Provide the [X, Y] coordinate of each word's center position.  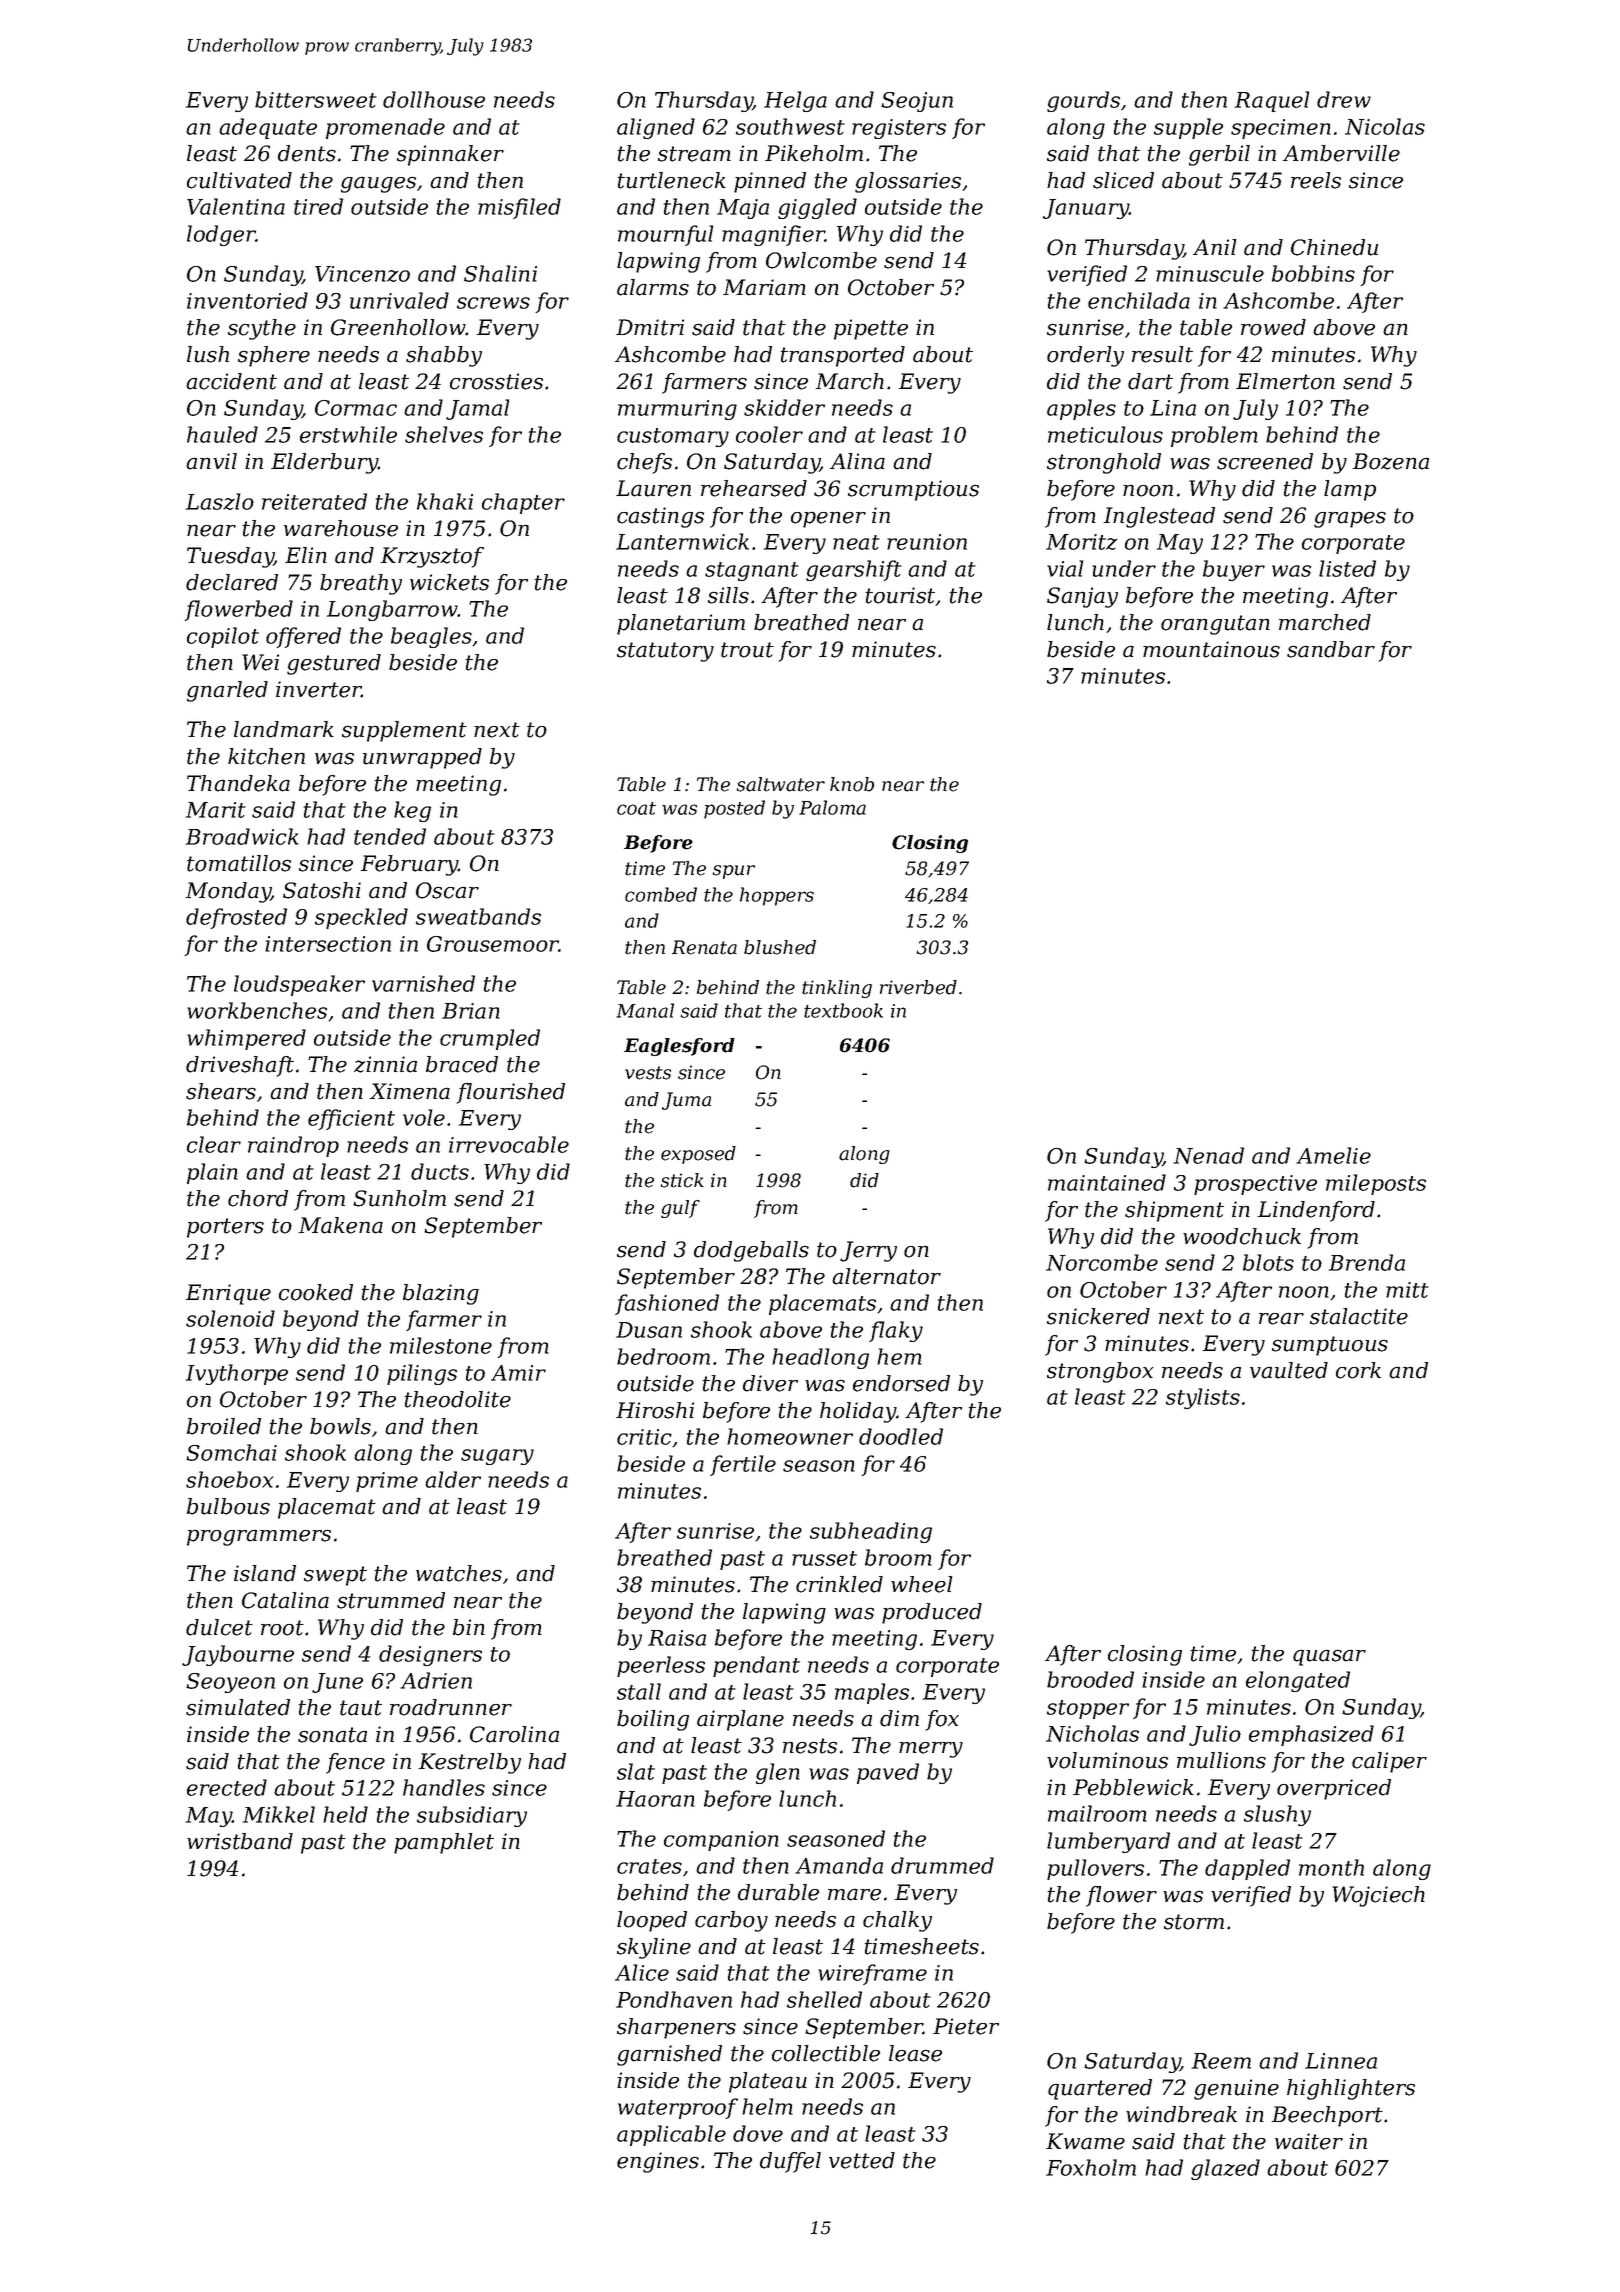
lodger [221, 235]
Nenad [1208, 1155]
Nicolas [1385, 126]
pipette [871, 329]
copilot [223, 637]
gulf [680, 1209]
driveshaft [240, 1066]
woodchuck [1242, 1236]
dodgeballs [751, 1251]
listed [1347, 568]
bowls [340, 1426]
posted [734, 809]
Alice [642, 1972]
